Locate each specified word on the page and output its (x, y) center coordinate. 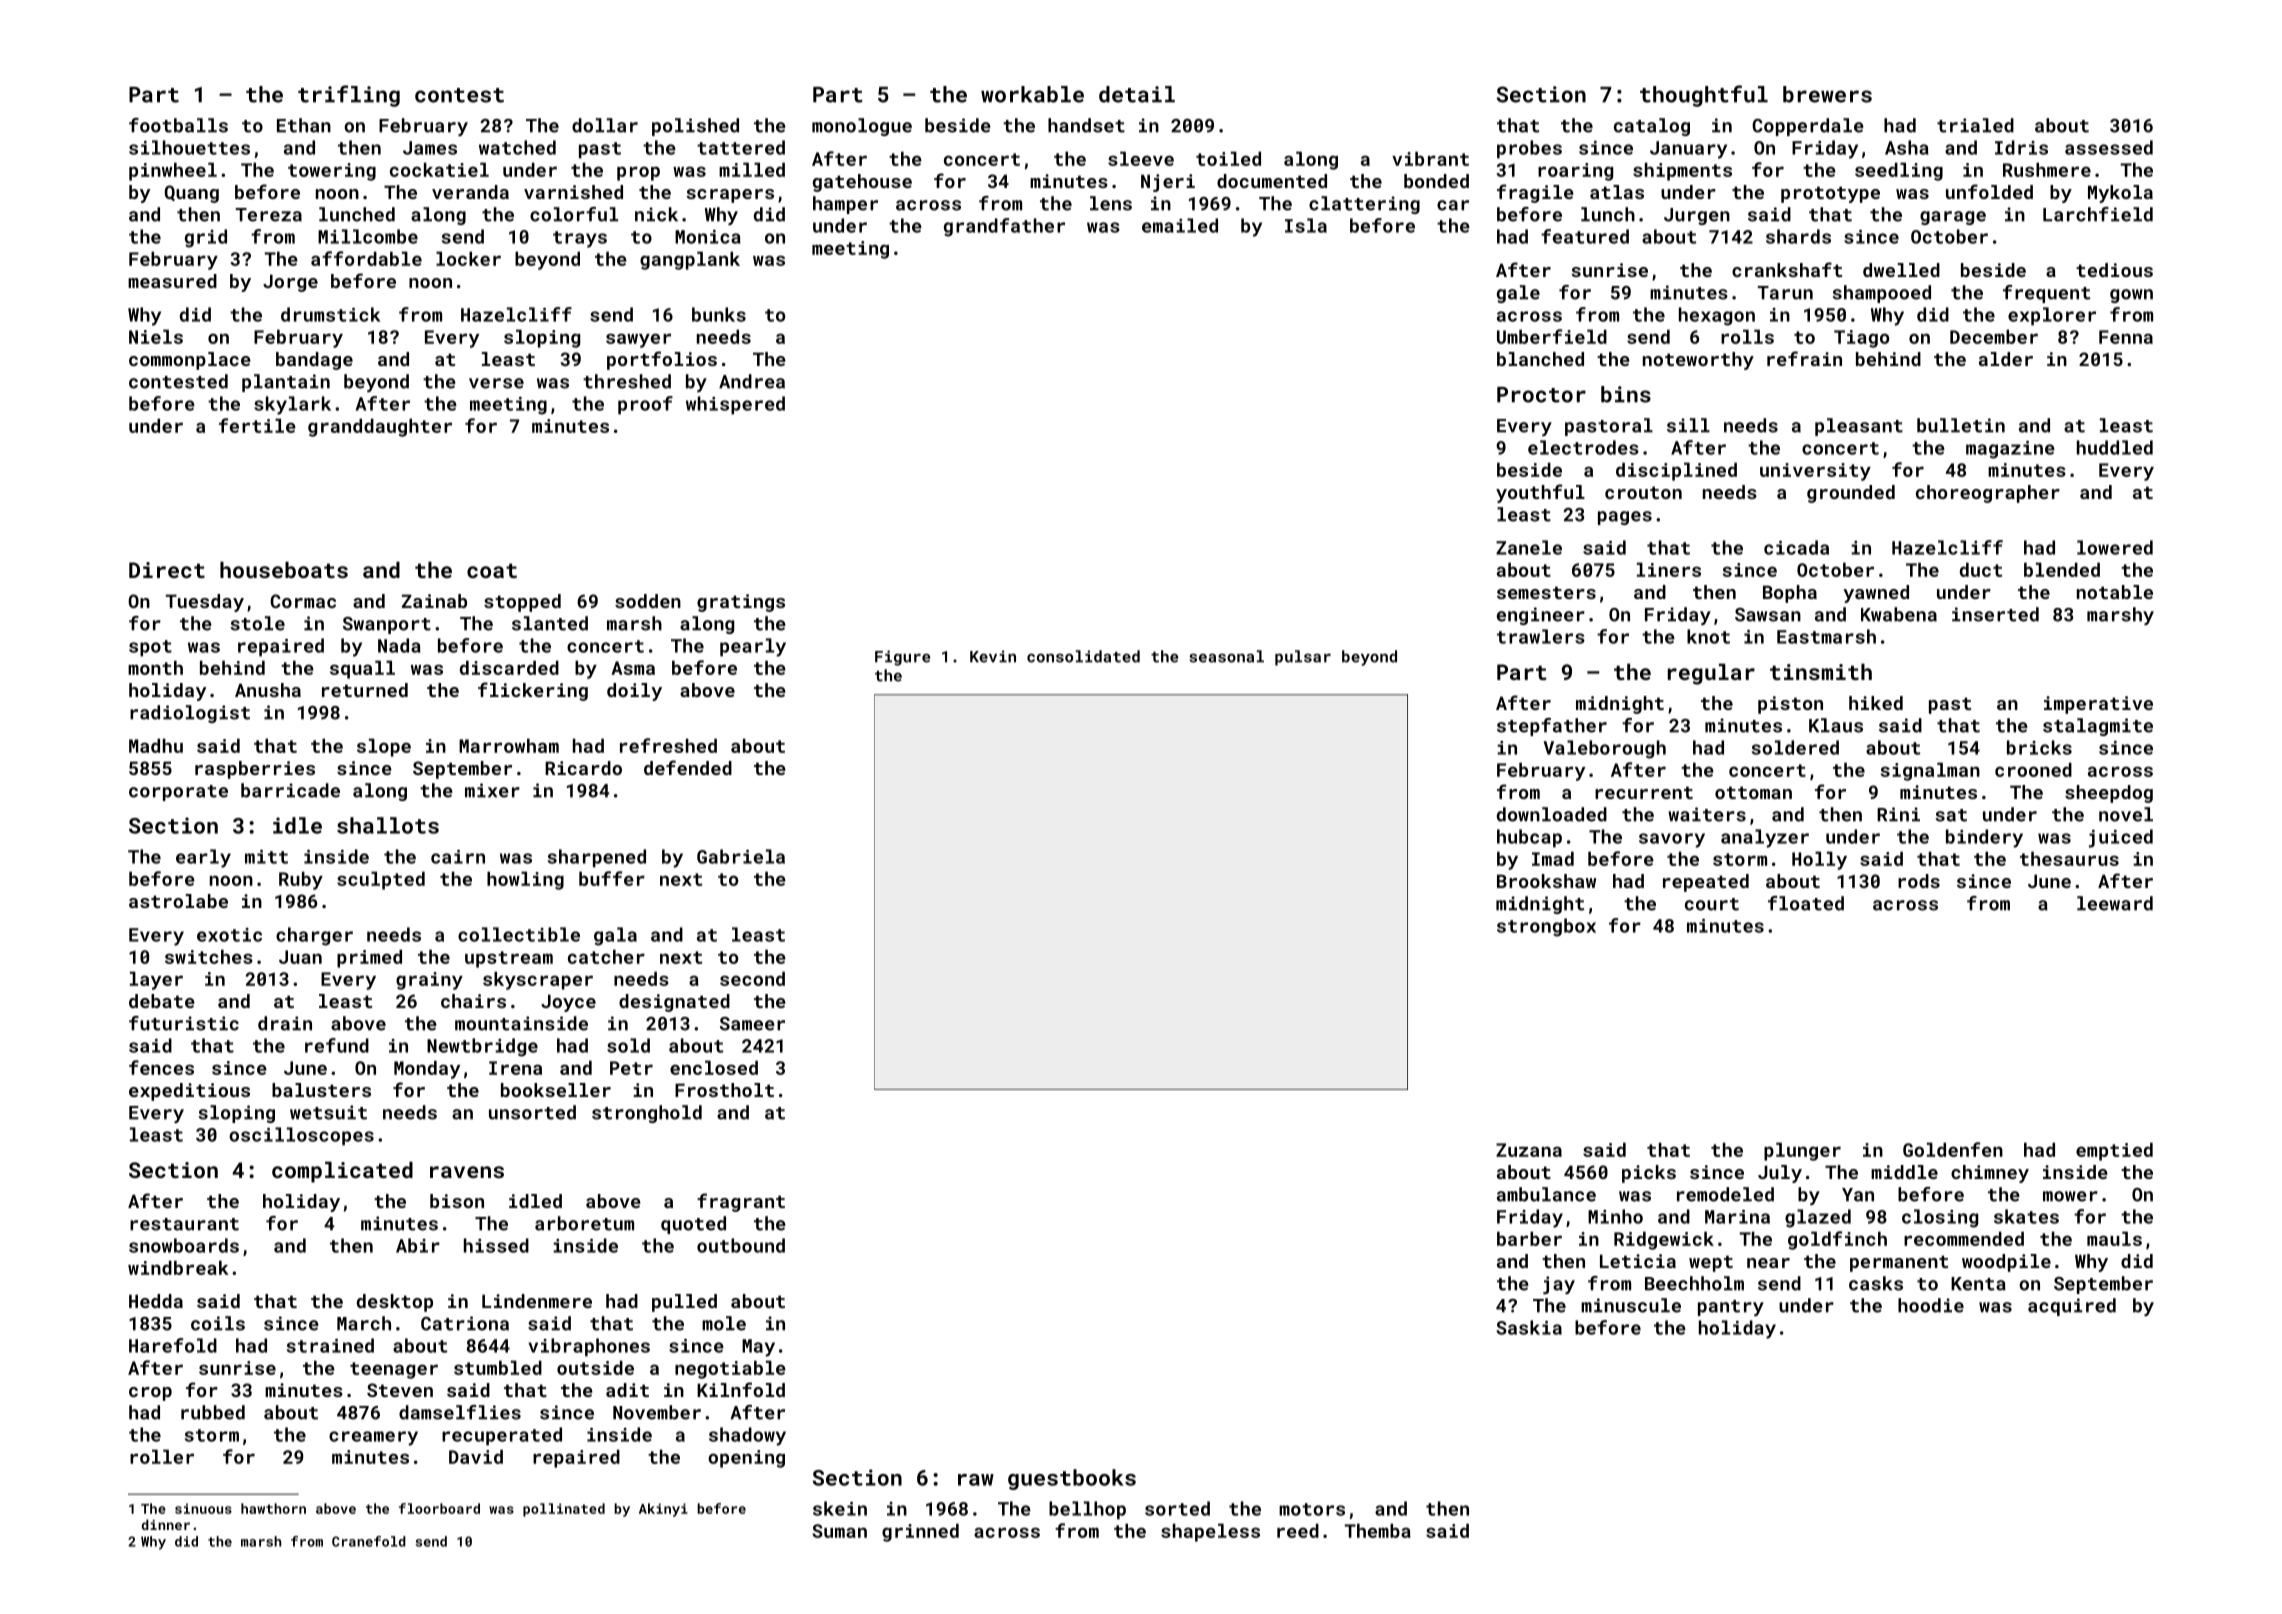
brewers (1827, 94)
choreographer (1988, 494)
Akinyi (663, 1510)
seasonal (1226, 656)
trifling (349, 96)
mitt (266, 857)
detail (1137, 94)
